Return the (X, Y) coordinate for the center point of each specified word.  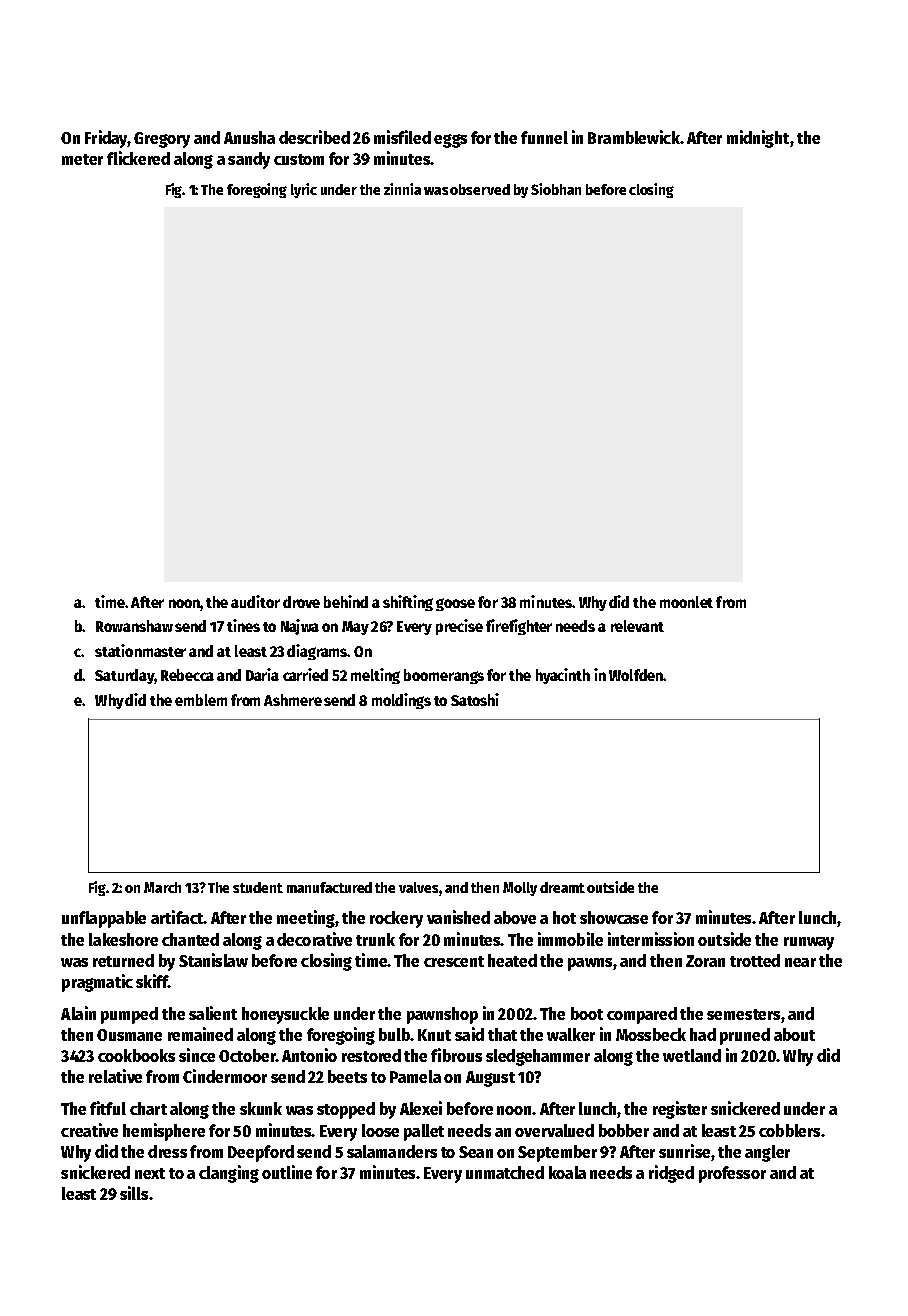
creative (89, 1130)
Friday (106, 139)
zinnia (402, 189)
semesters (743, 1014)
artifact (177, 917)
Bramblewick (634, 137)
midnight (758, 139)
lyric (304, 190)
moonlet (686, 602)
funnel (544, 137)
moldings (401, 701)
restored (371, 1055)
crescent (454, 961)
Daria (262, 674)
